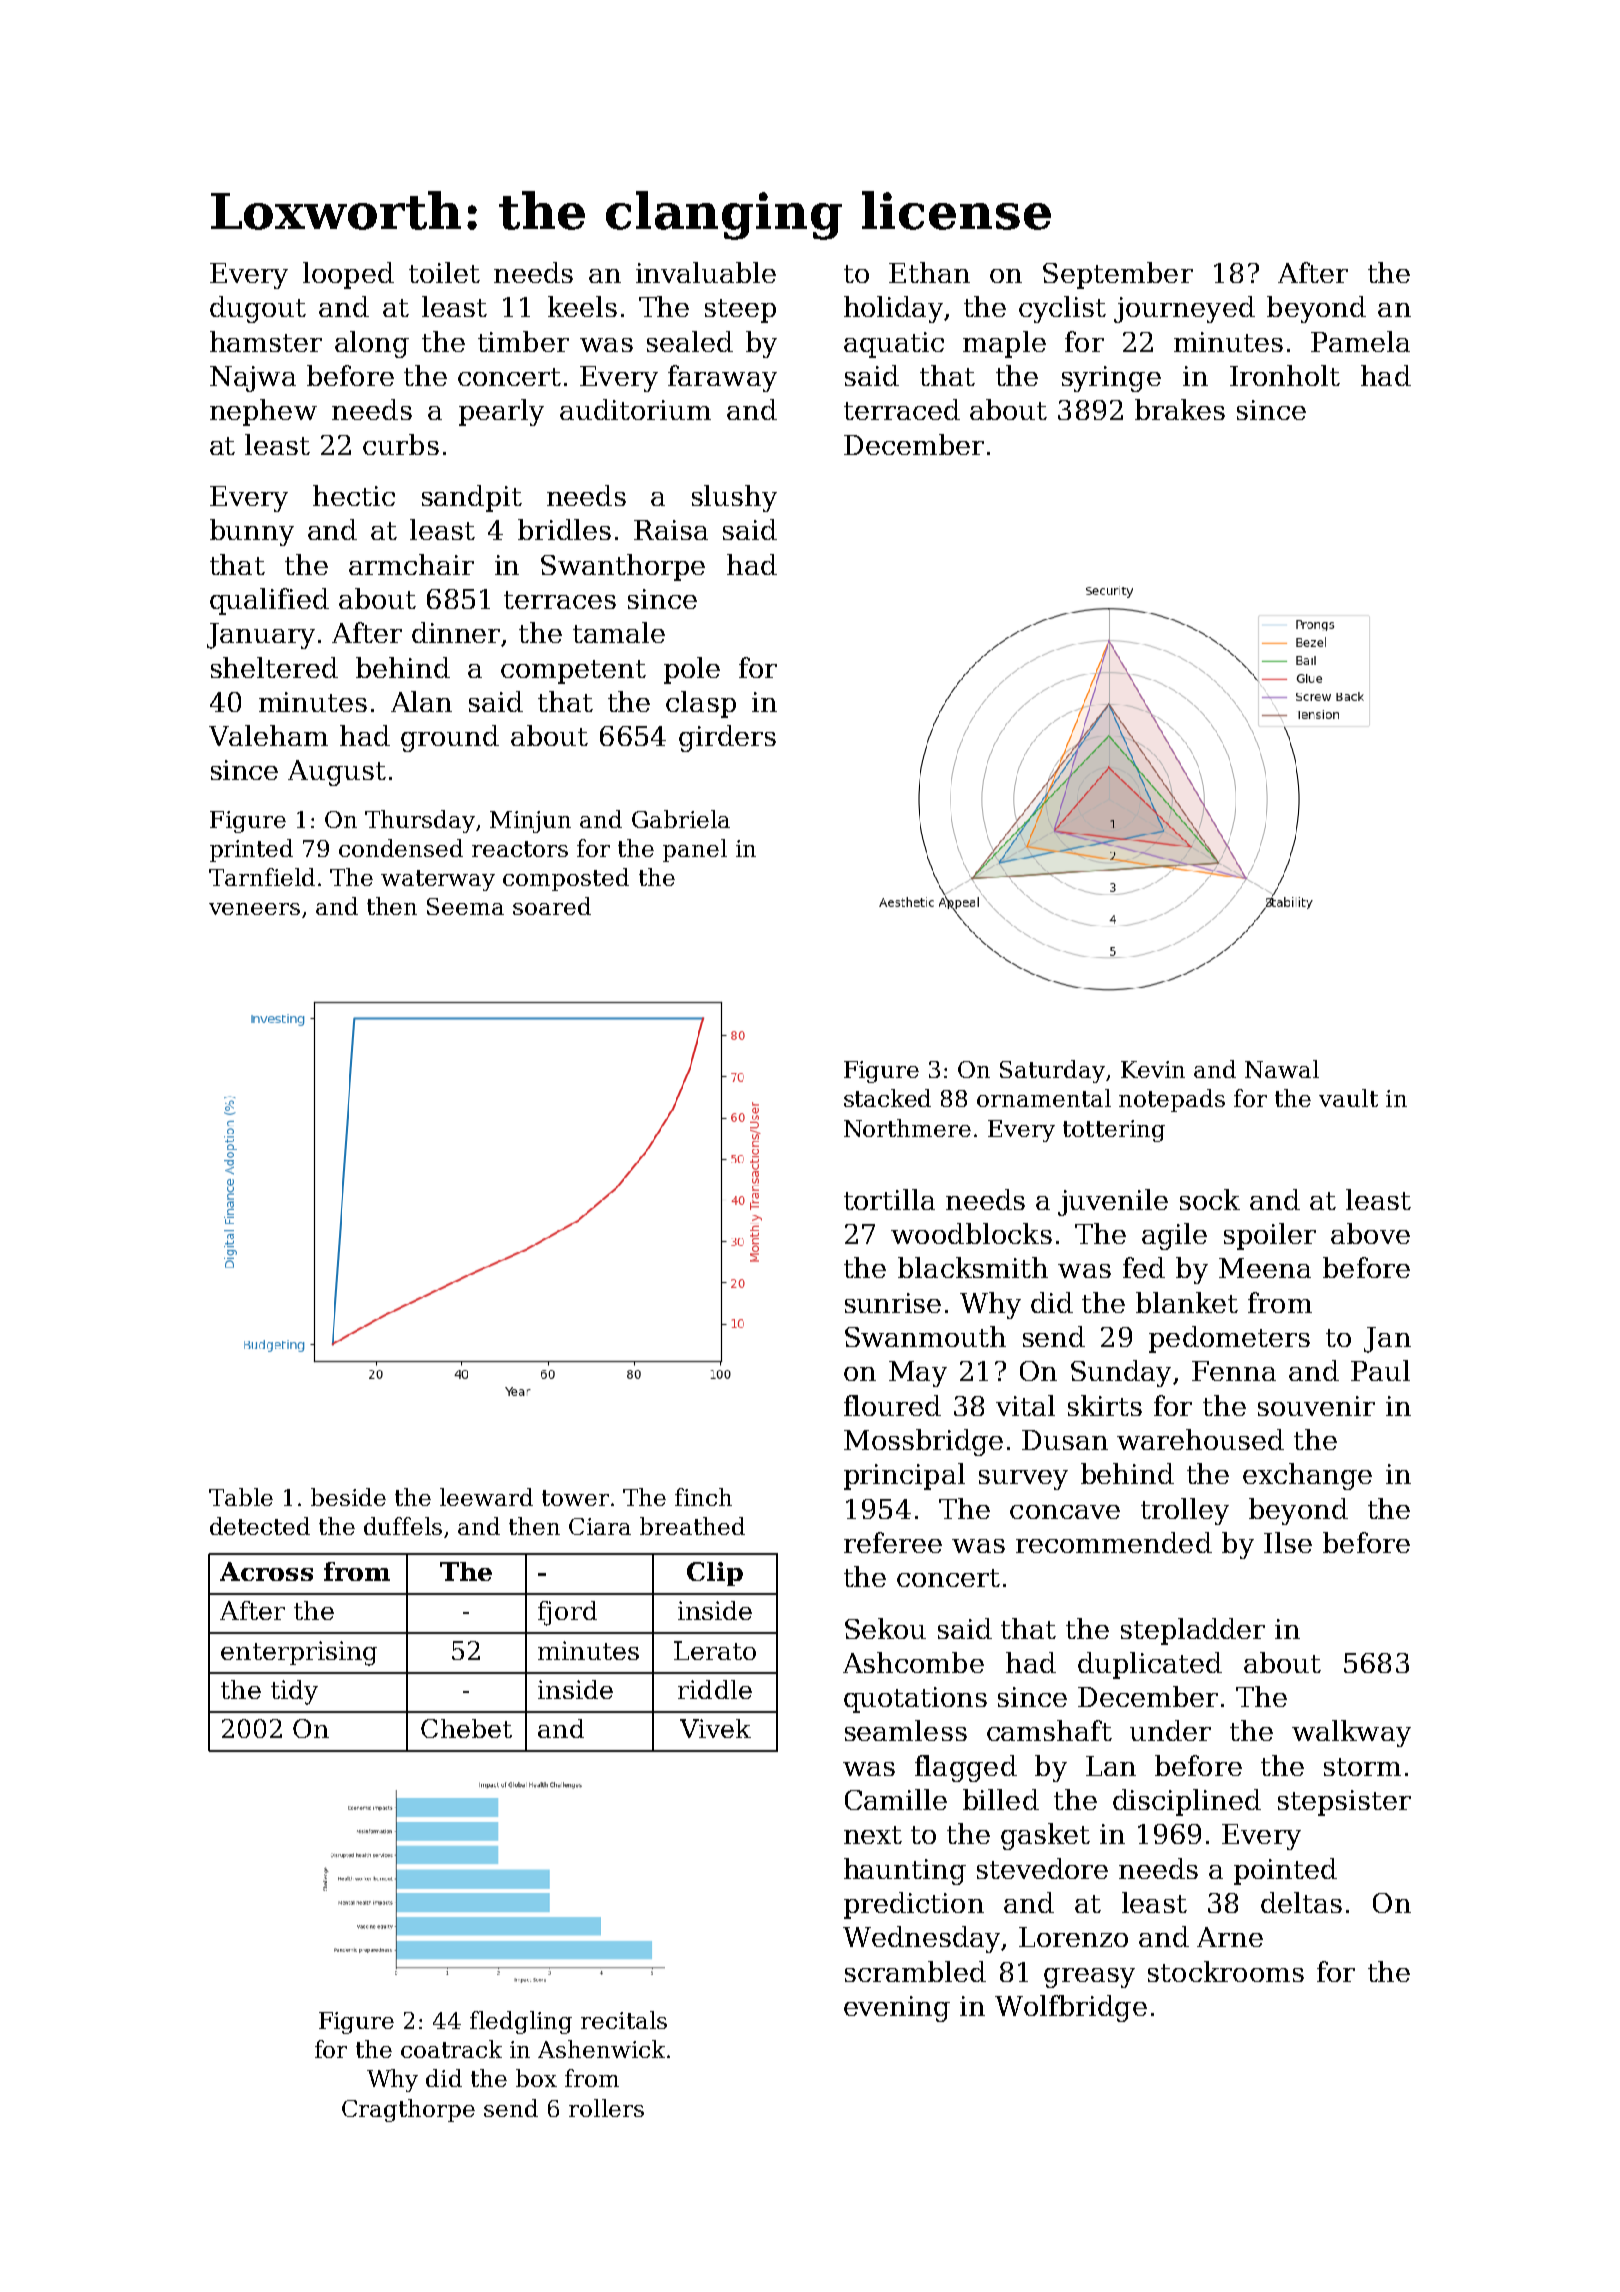 The image size is (1620, 2292). I want to click on detected, so click(260, 1526).
